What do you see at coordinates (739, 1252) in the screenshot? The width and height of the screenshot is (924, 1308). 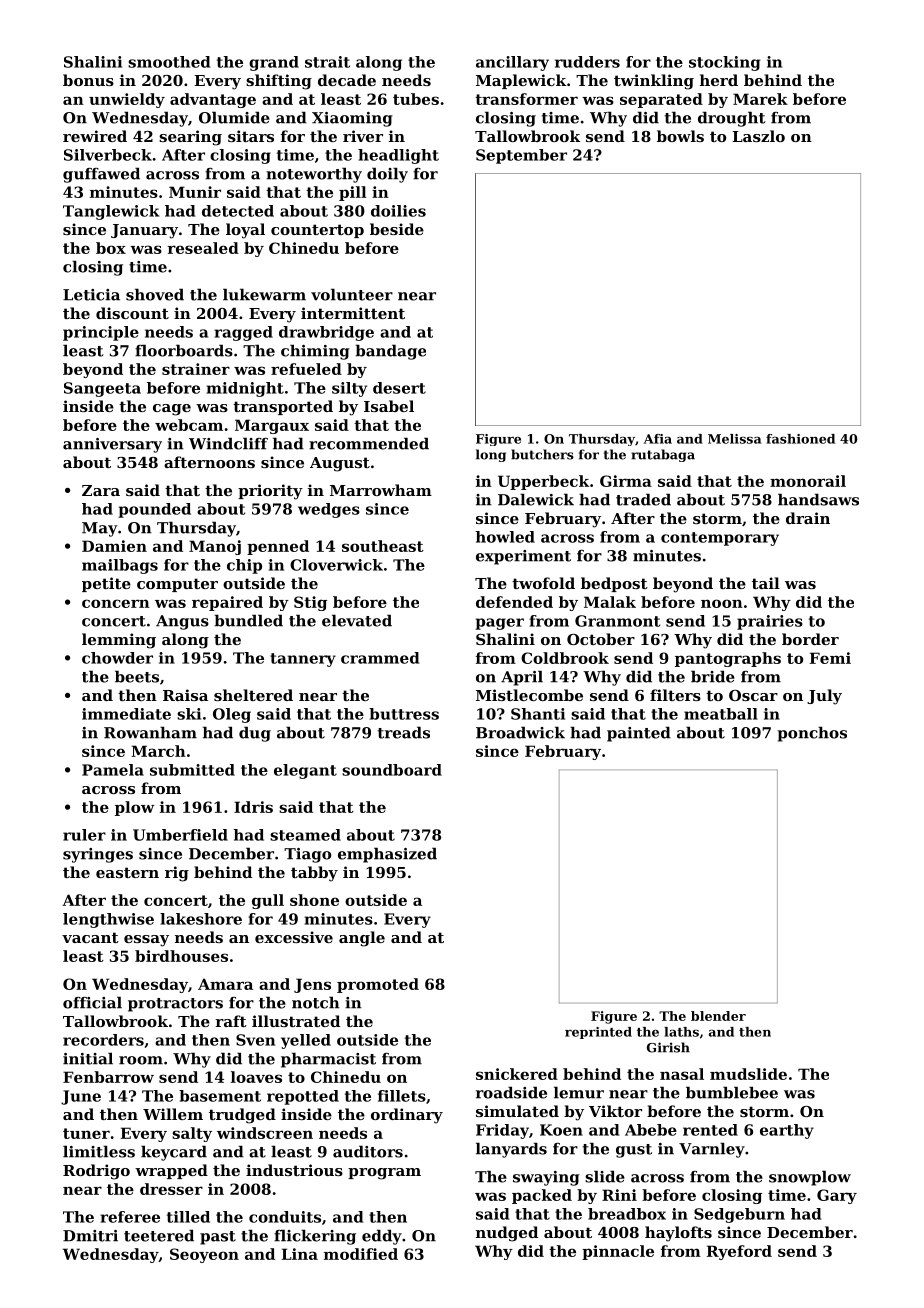 I see `Ryeford` at bounding box center [739, 1252].
